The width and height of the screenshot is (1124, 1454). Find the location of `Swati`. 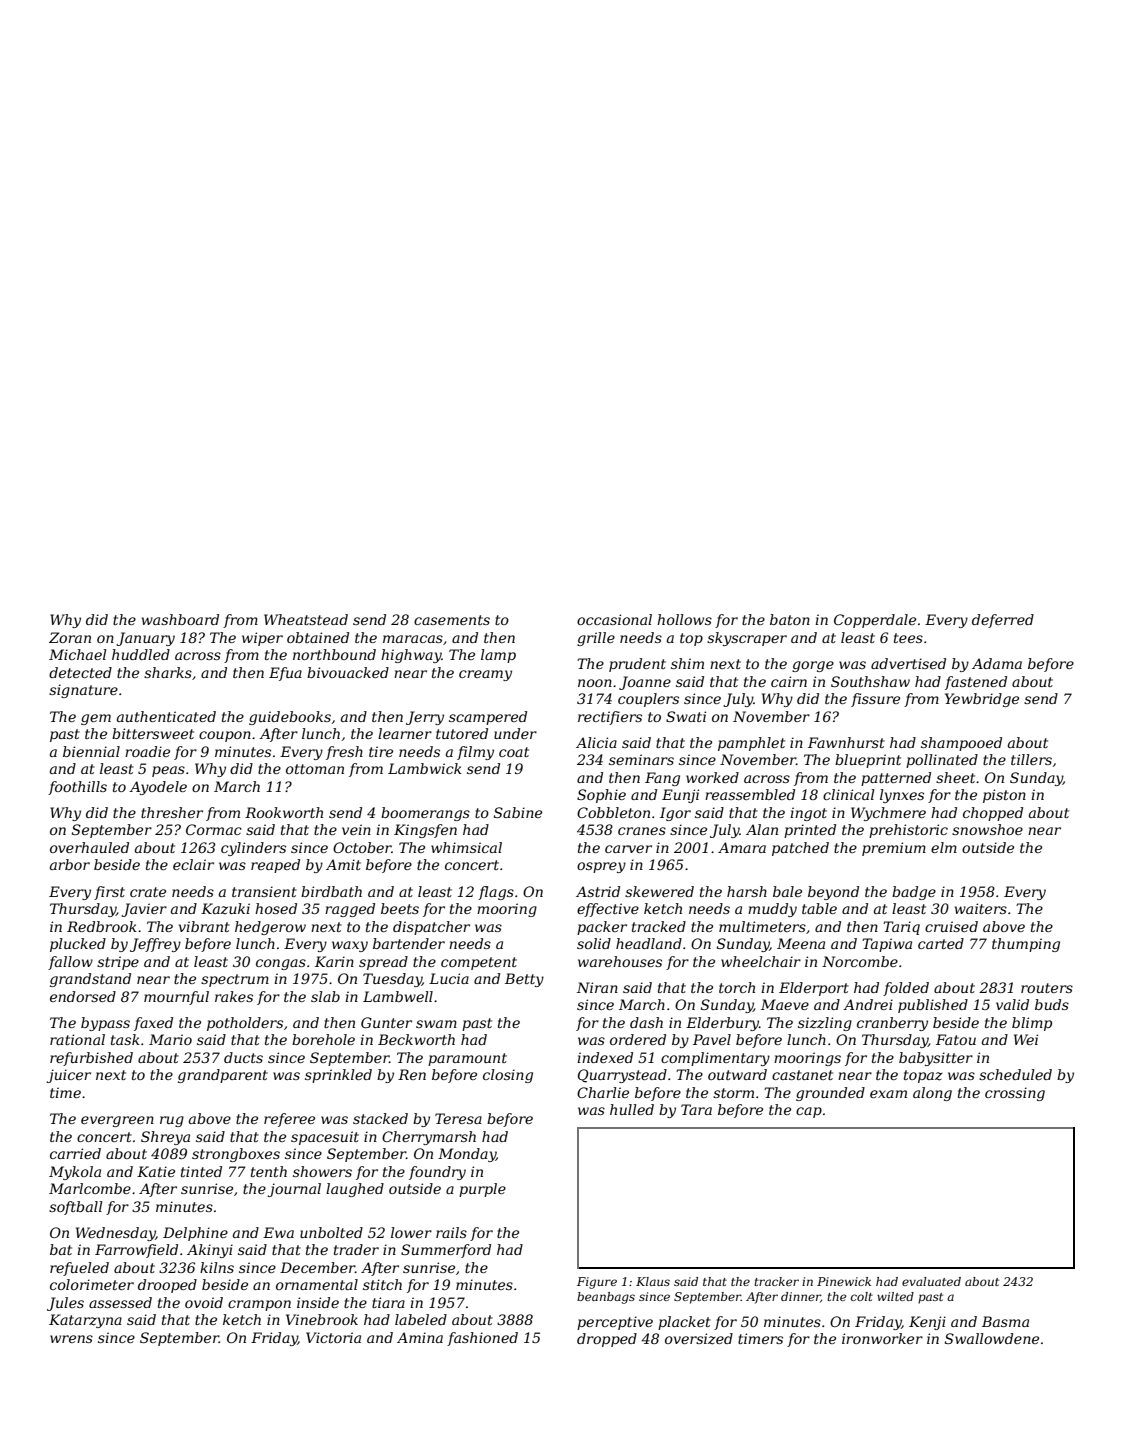

Swati is located at coordinates (686, 716).
